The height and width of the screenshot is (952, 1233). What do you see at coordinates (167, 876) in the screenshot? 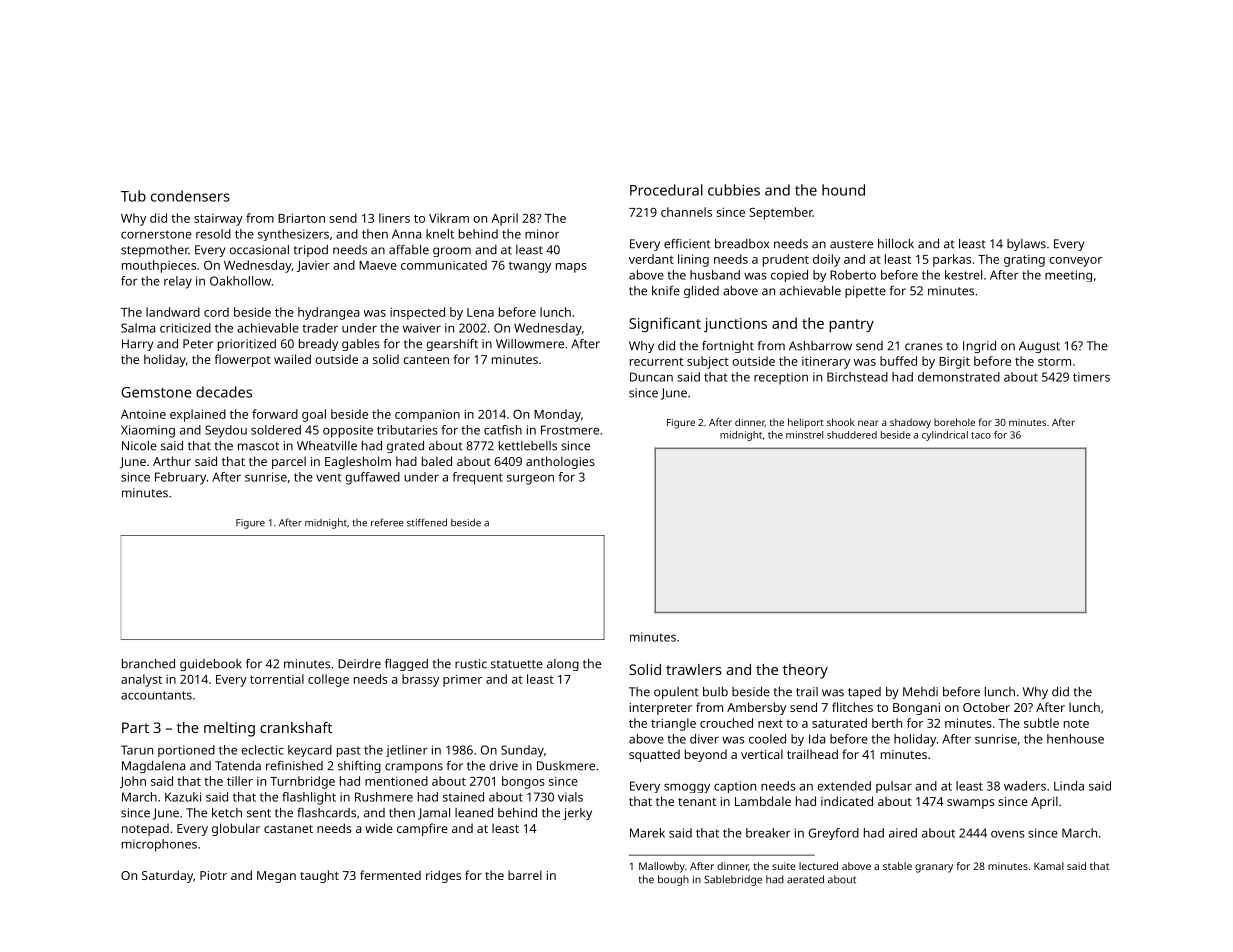
I see `Saturday` at bounding box center [167, 876].
